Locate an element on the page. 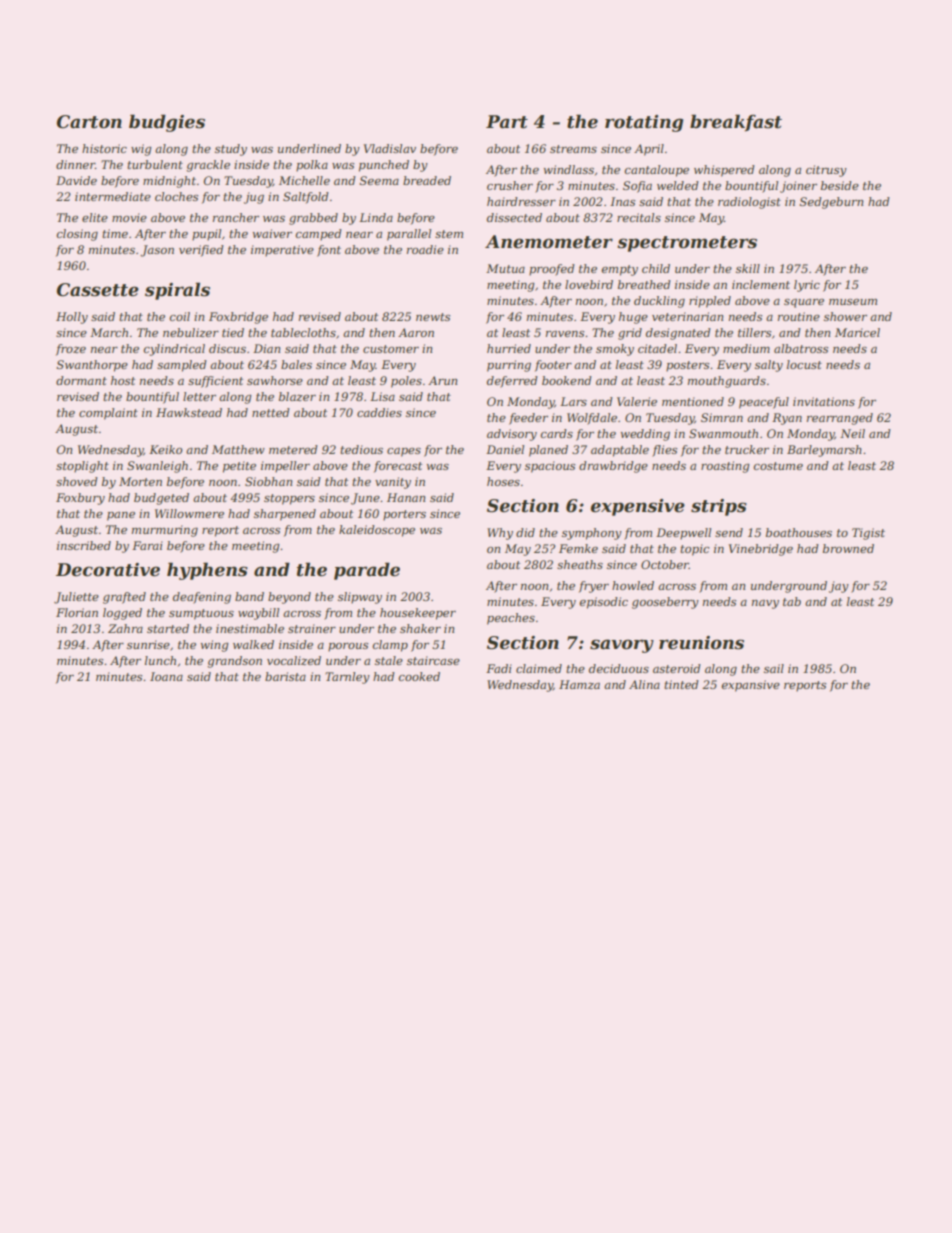 The width and height of the document is (952, 1233). turbulent is located at coordinates (155, 164).
